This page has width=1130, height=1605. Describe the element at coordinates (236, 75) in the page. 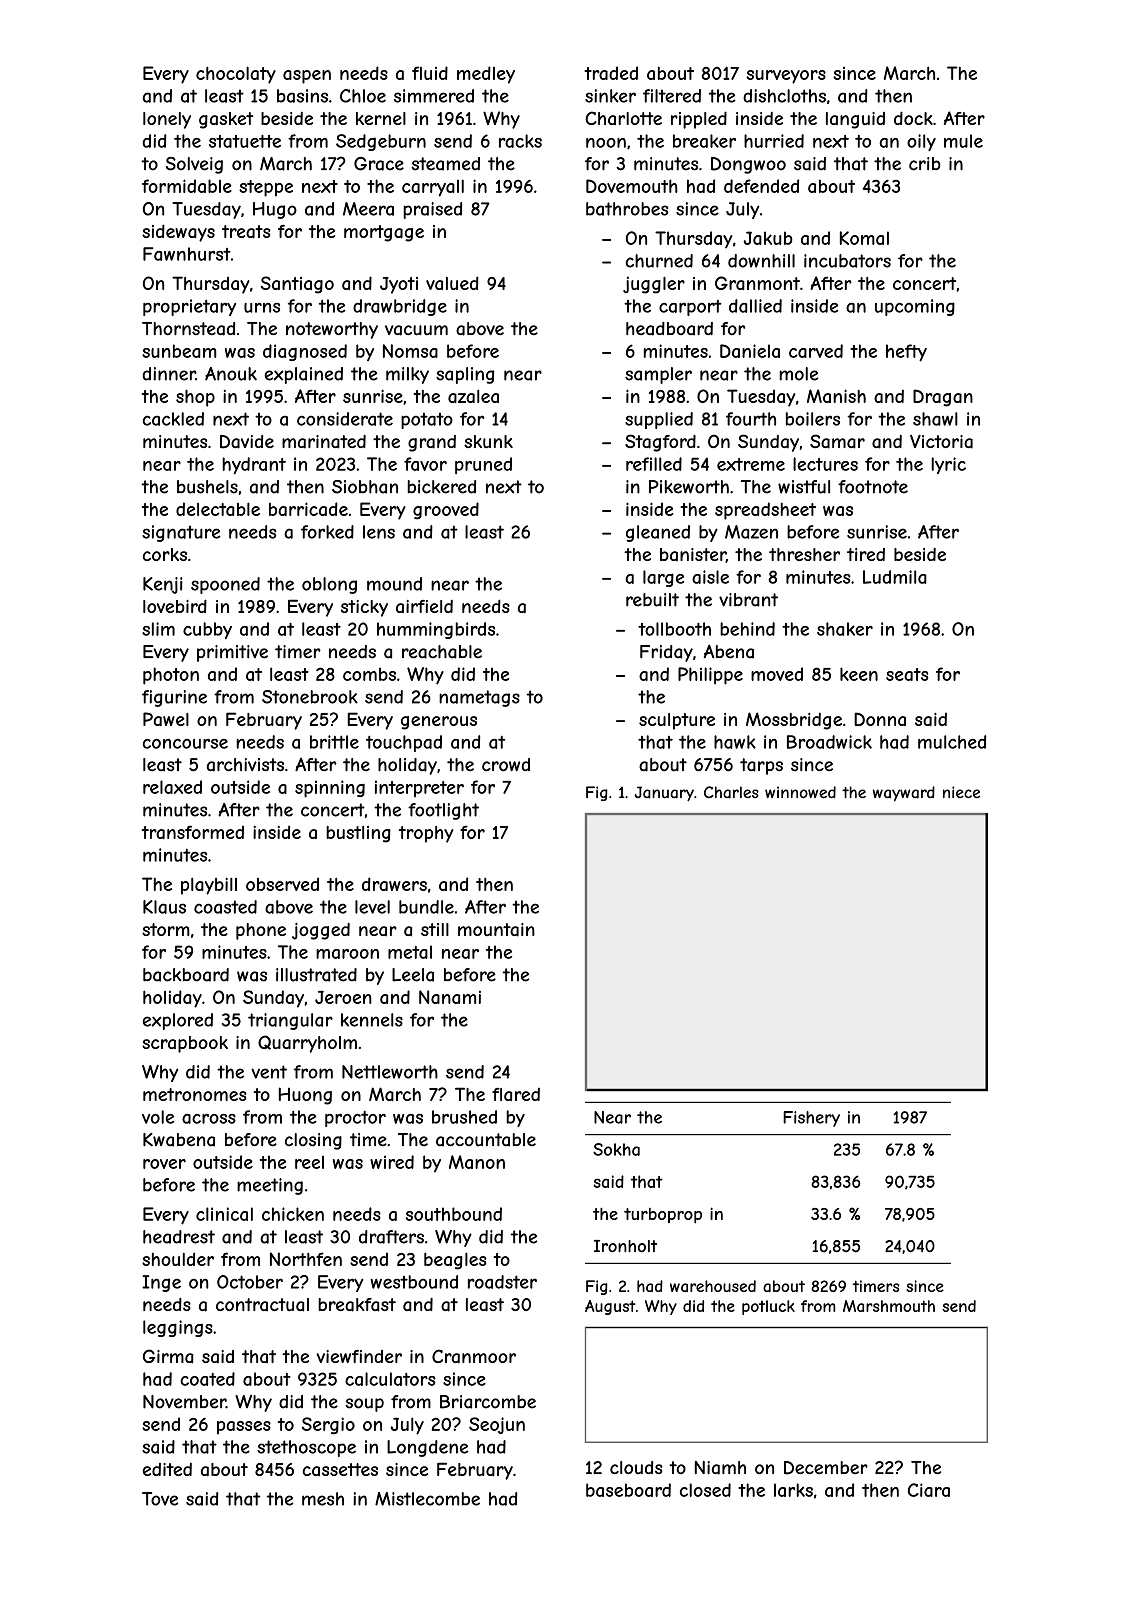

I see `chocolaty` at that location.
